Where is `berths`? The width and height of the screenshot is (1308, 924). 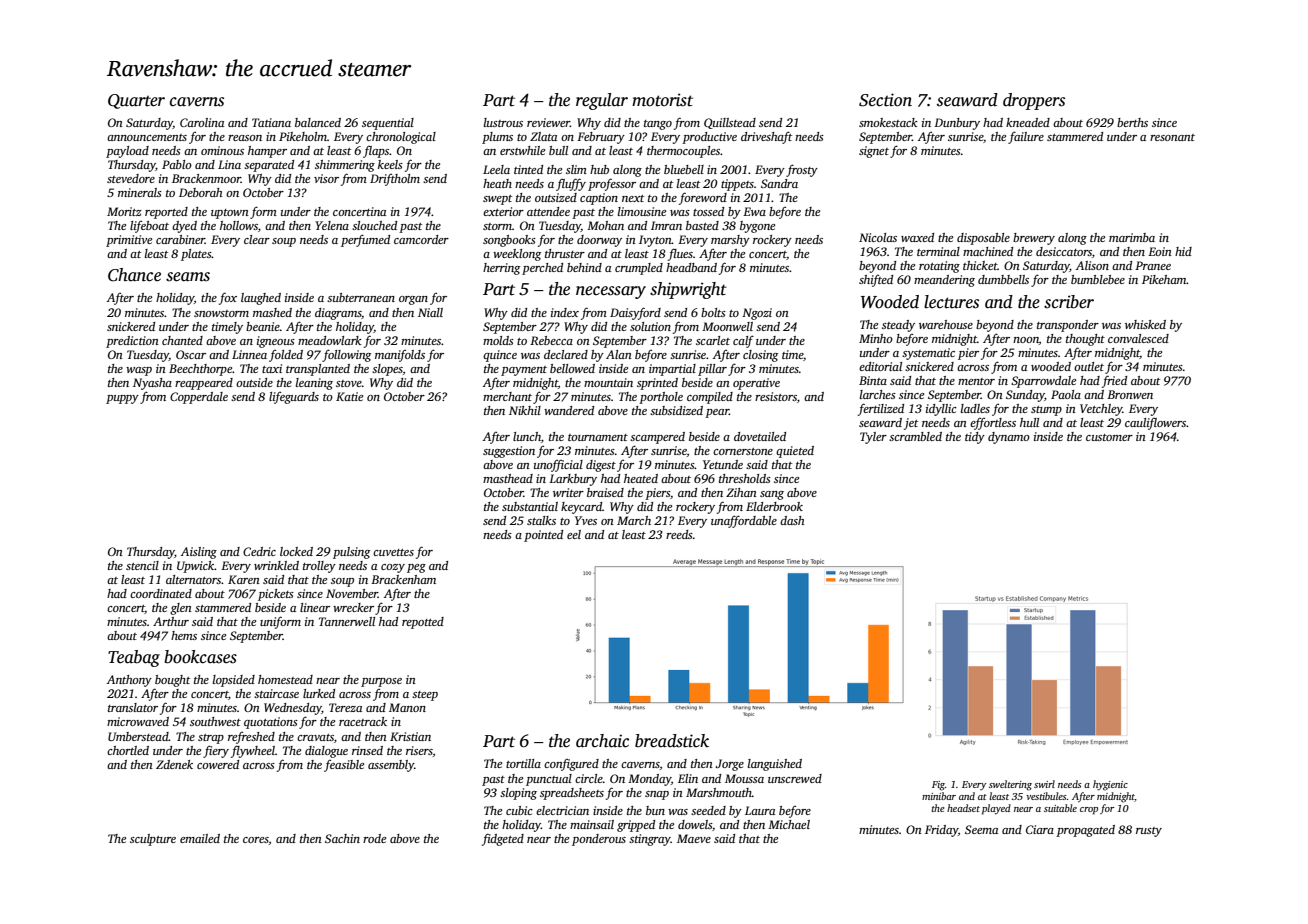 berths is located at coordinates (1132, 122).
